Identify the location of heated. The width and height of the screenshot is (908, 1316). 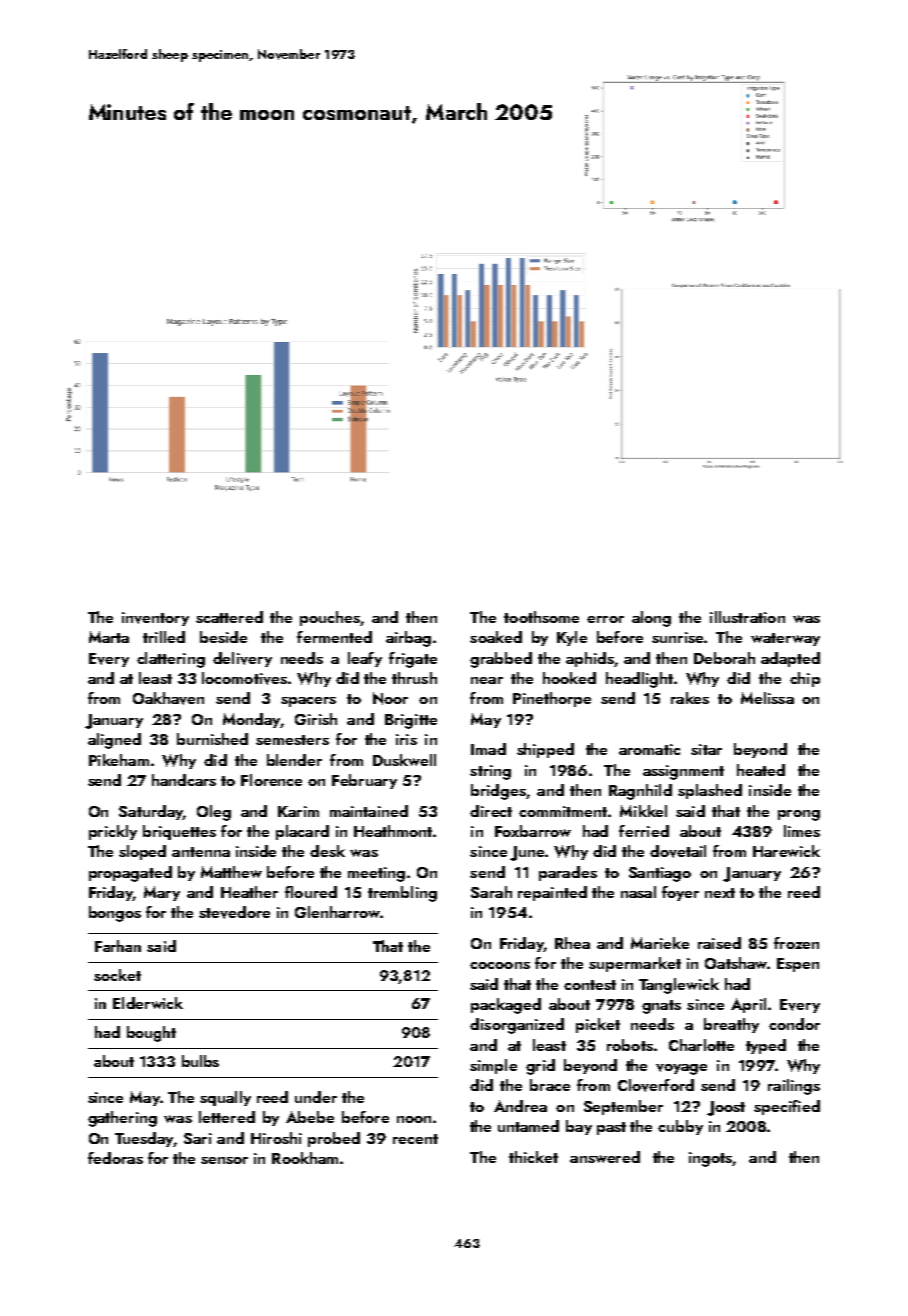
(761, 770).
